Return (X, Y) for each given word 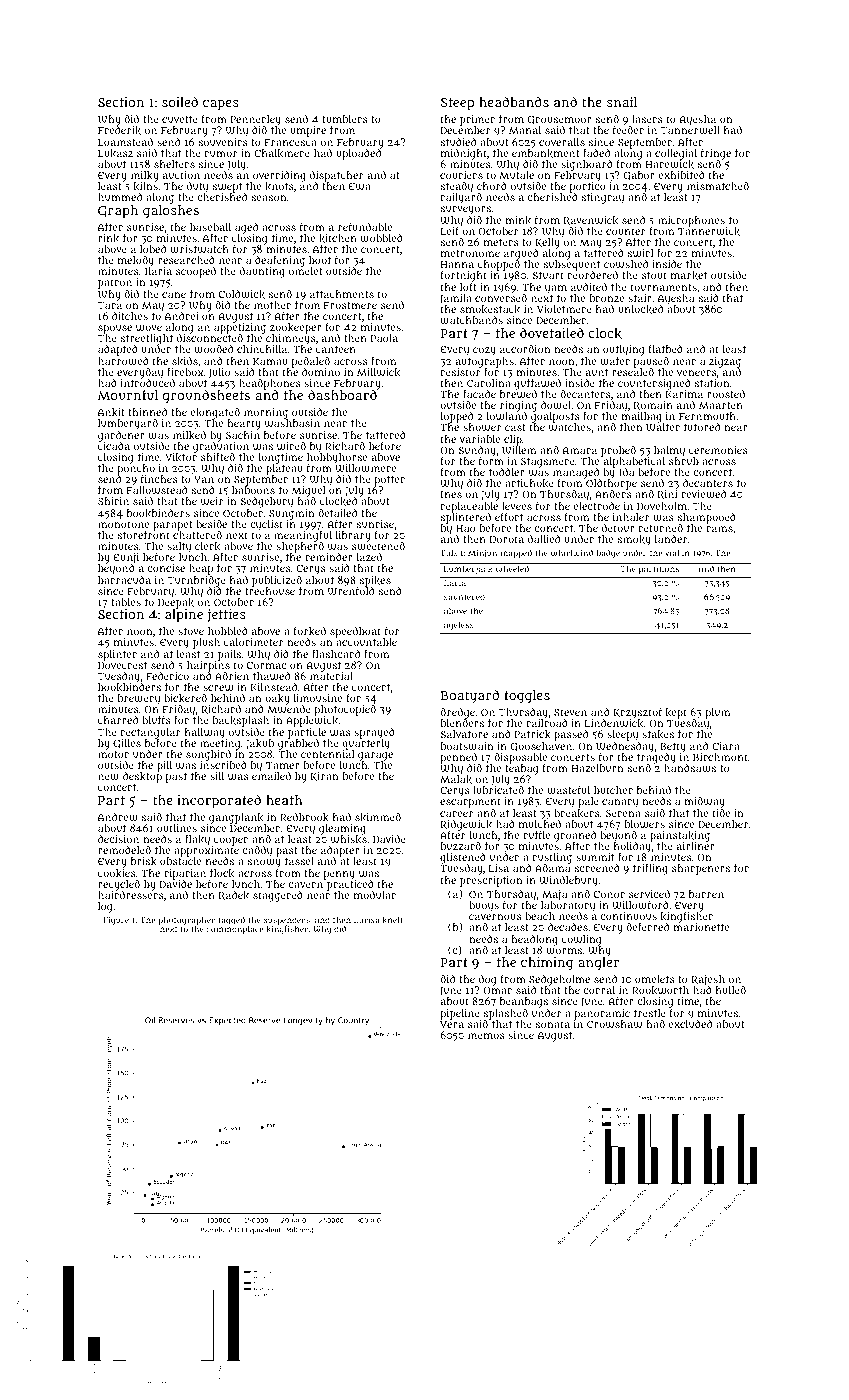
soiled (180, 102)
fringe (716, 154)
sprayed (374, 733)
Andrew (118, 817)
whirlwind (572, 552)
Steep (457, 104)
